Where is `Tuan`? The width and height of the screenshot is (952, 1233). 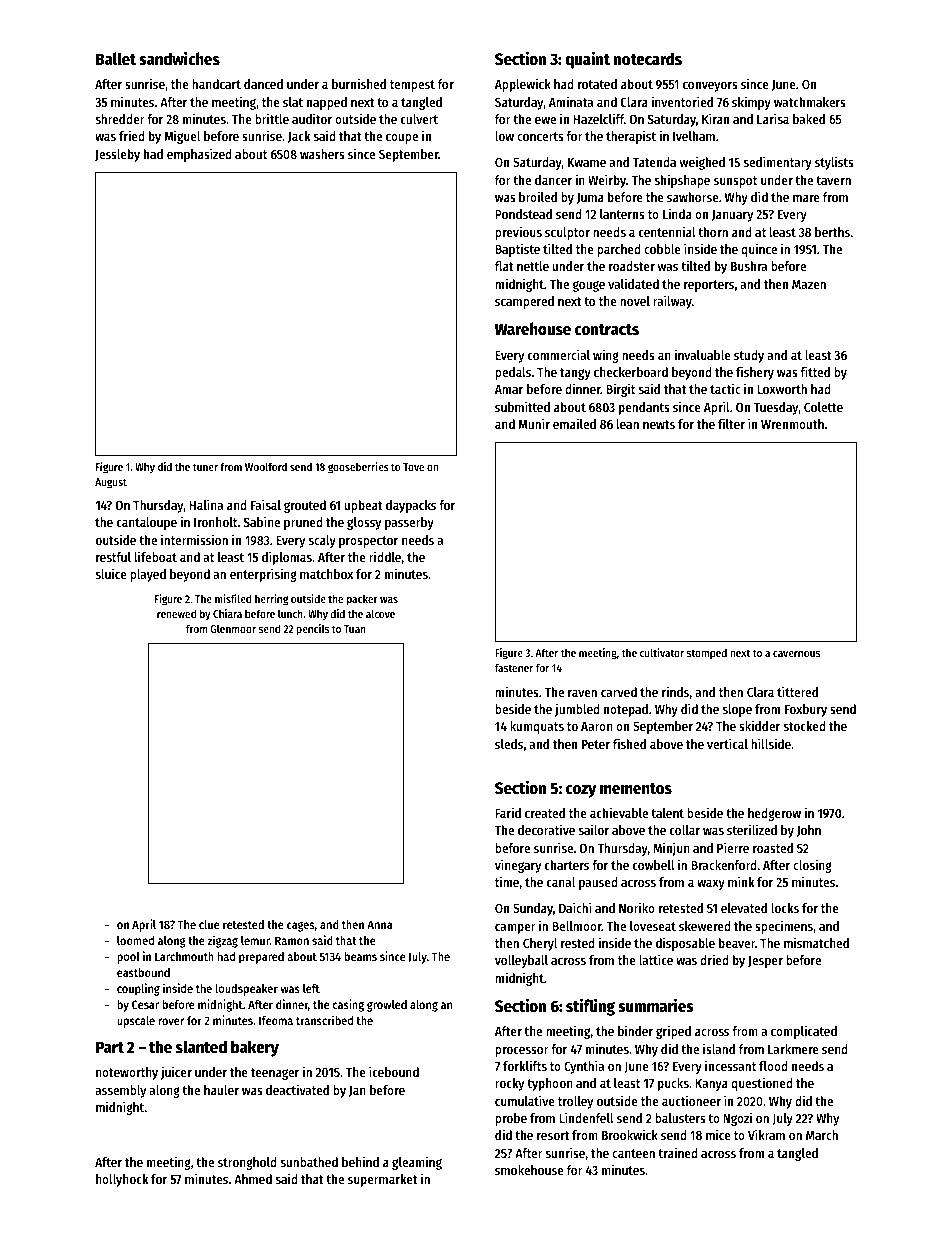
Tuan is located at coordinates (355, 629).
